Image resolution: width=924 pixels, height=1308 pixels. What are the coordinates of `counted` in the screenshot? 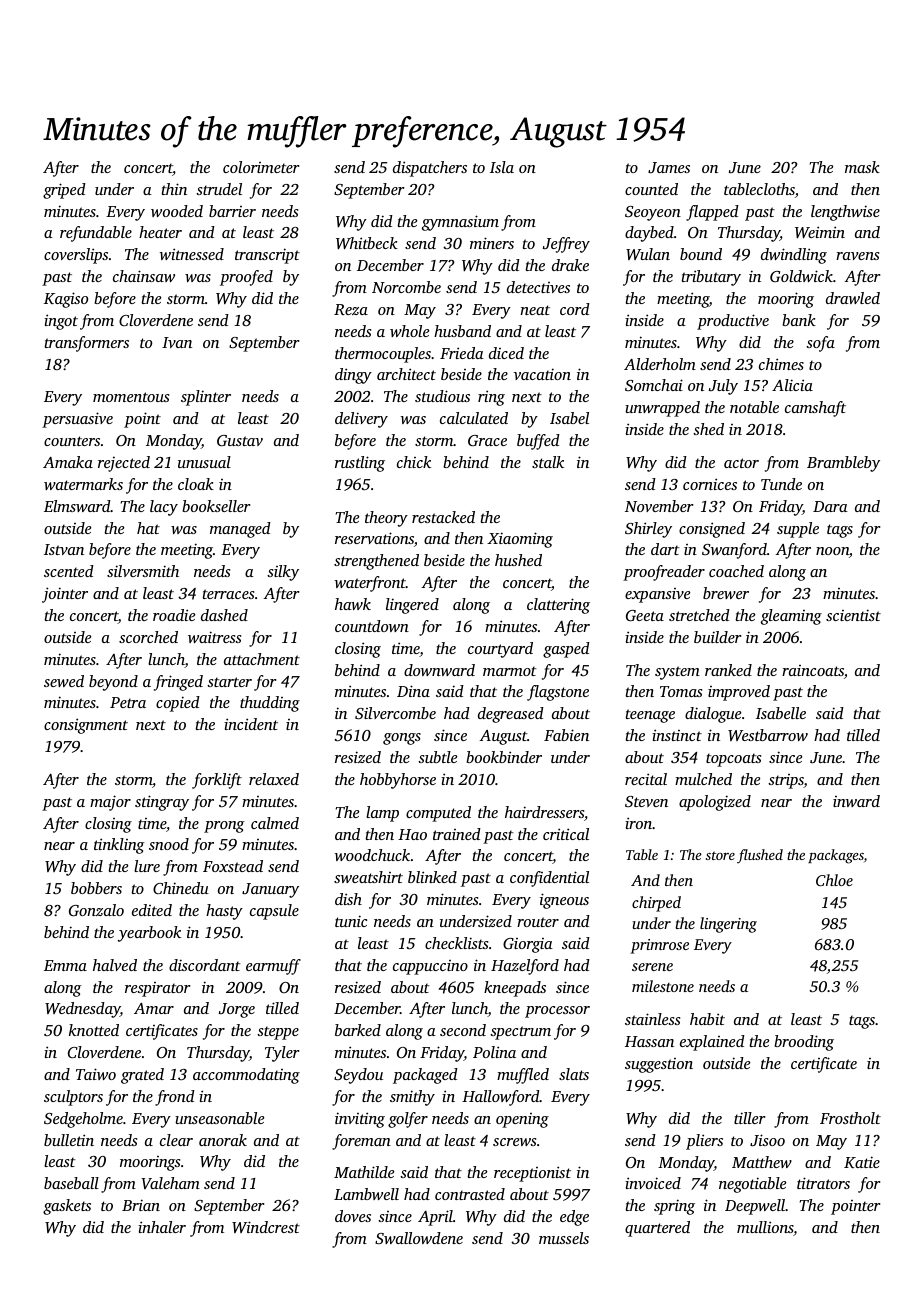 It's located at (651, 189).
